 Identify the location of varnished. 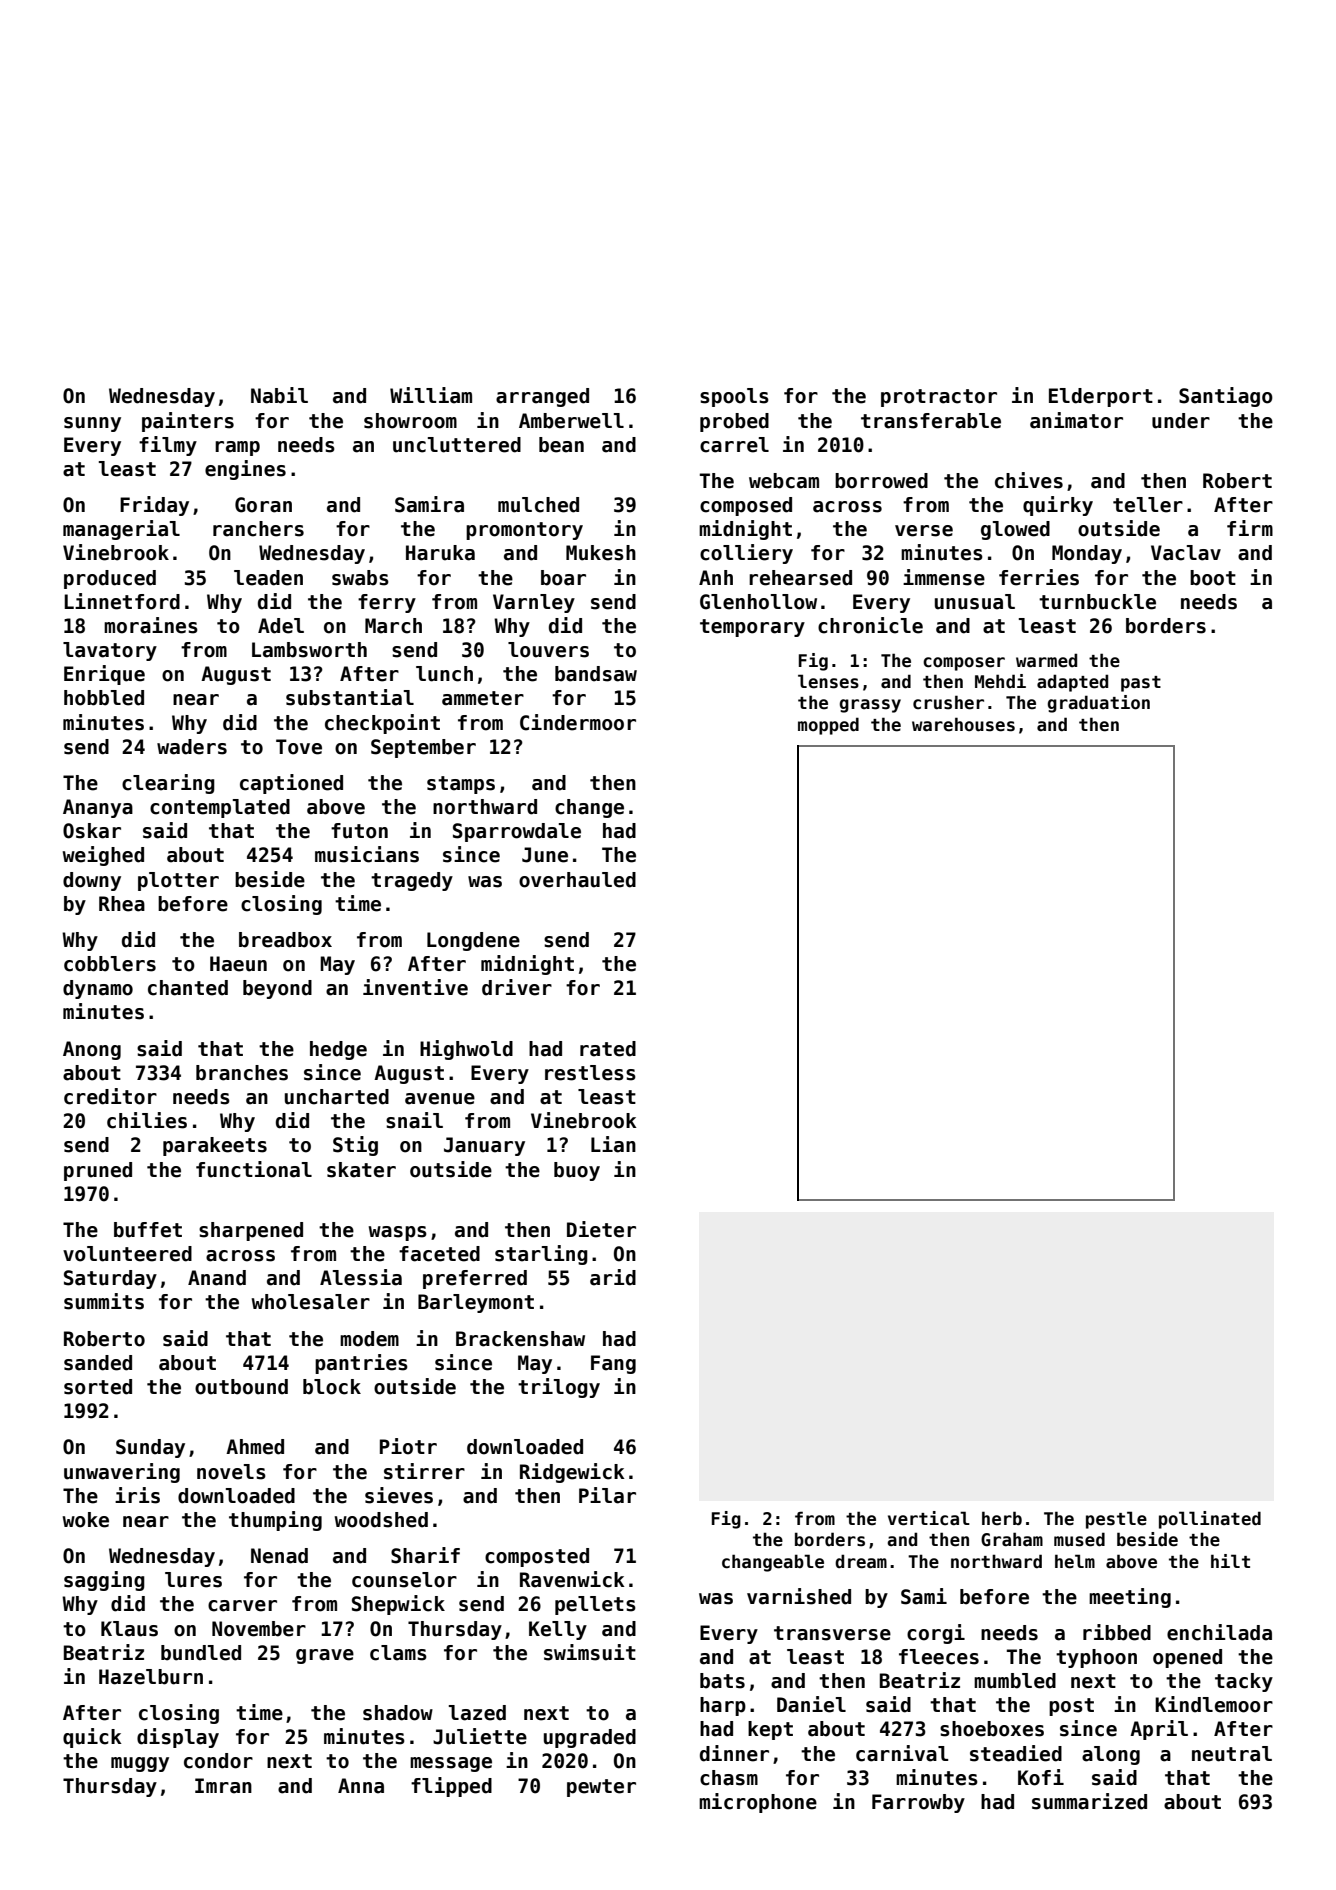
(799, 1596).
